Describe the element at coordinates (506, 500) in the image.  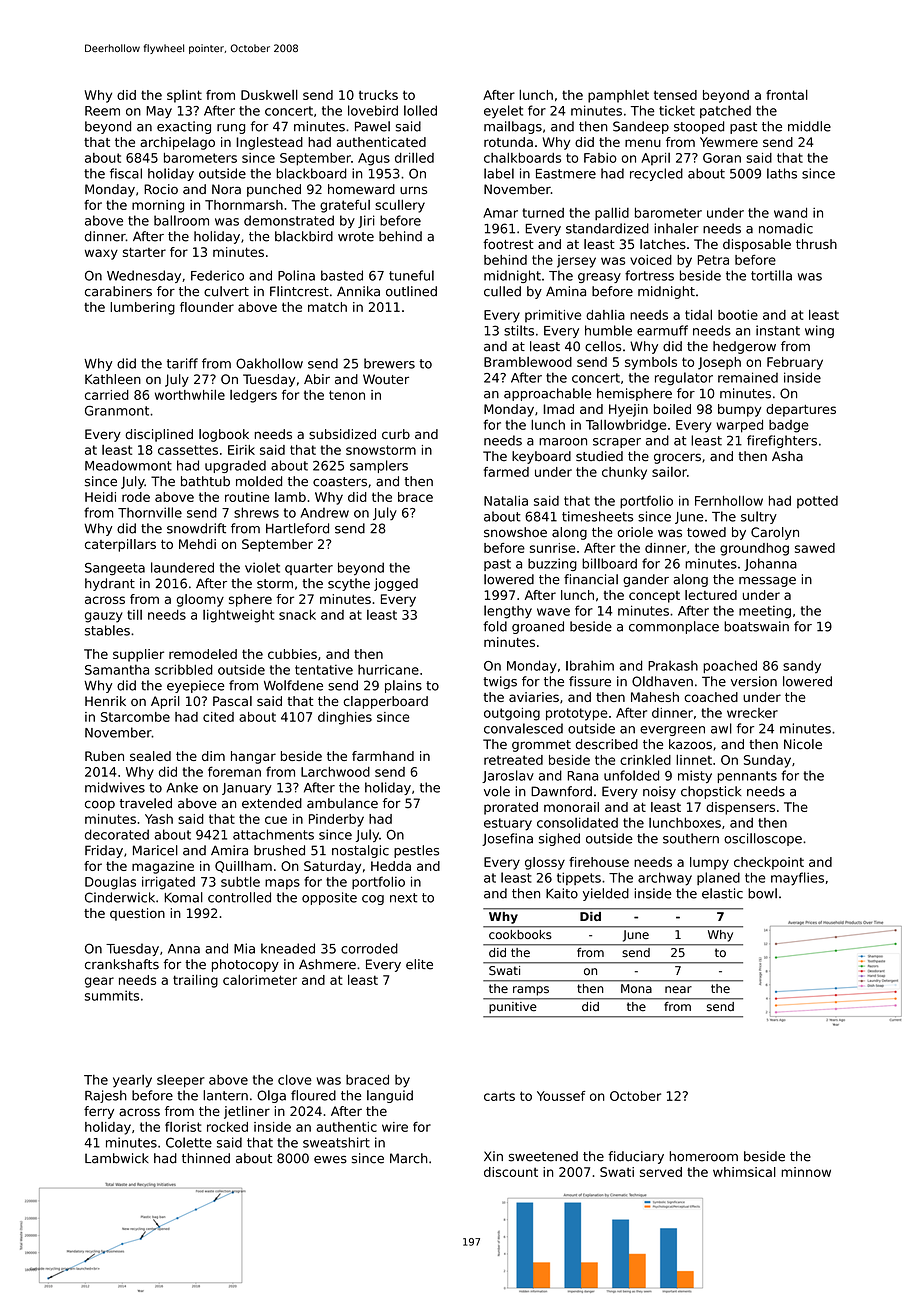
I see `Natalia` at that location.
